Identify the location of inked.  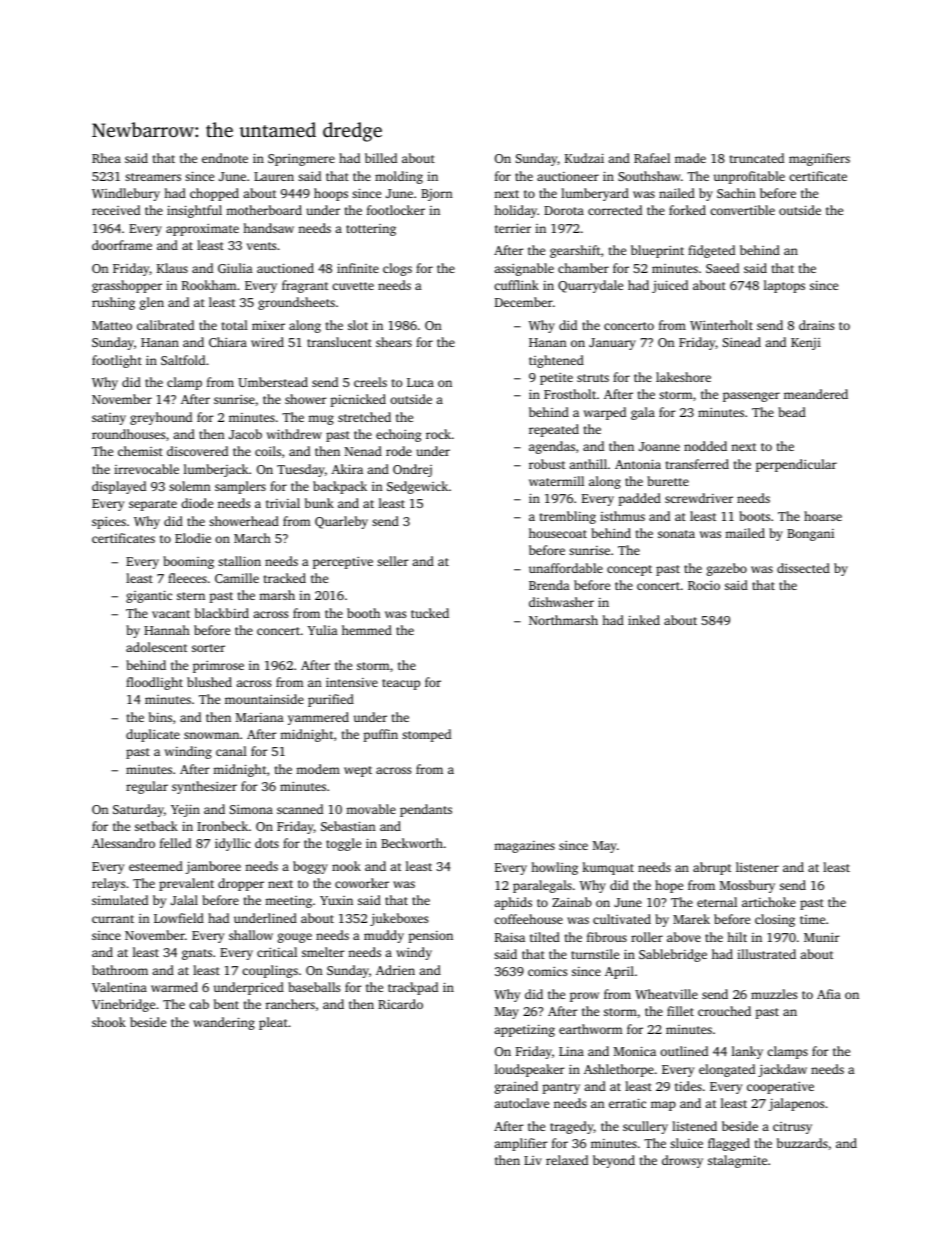
(644, 620).
